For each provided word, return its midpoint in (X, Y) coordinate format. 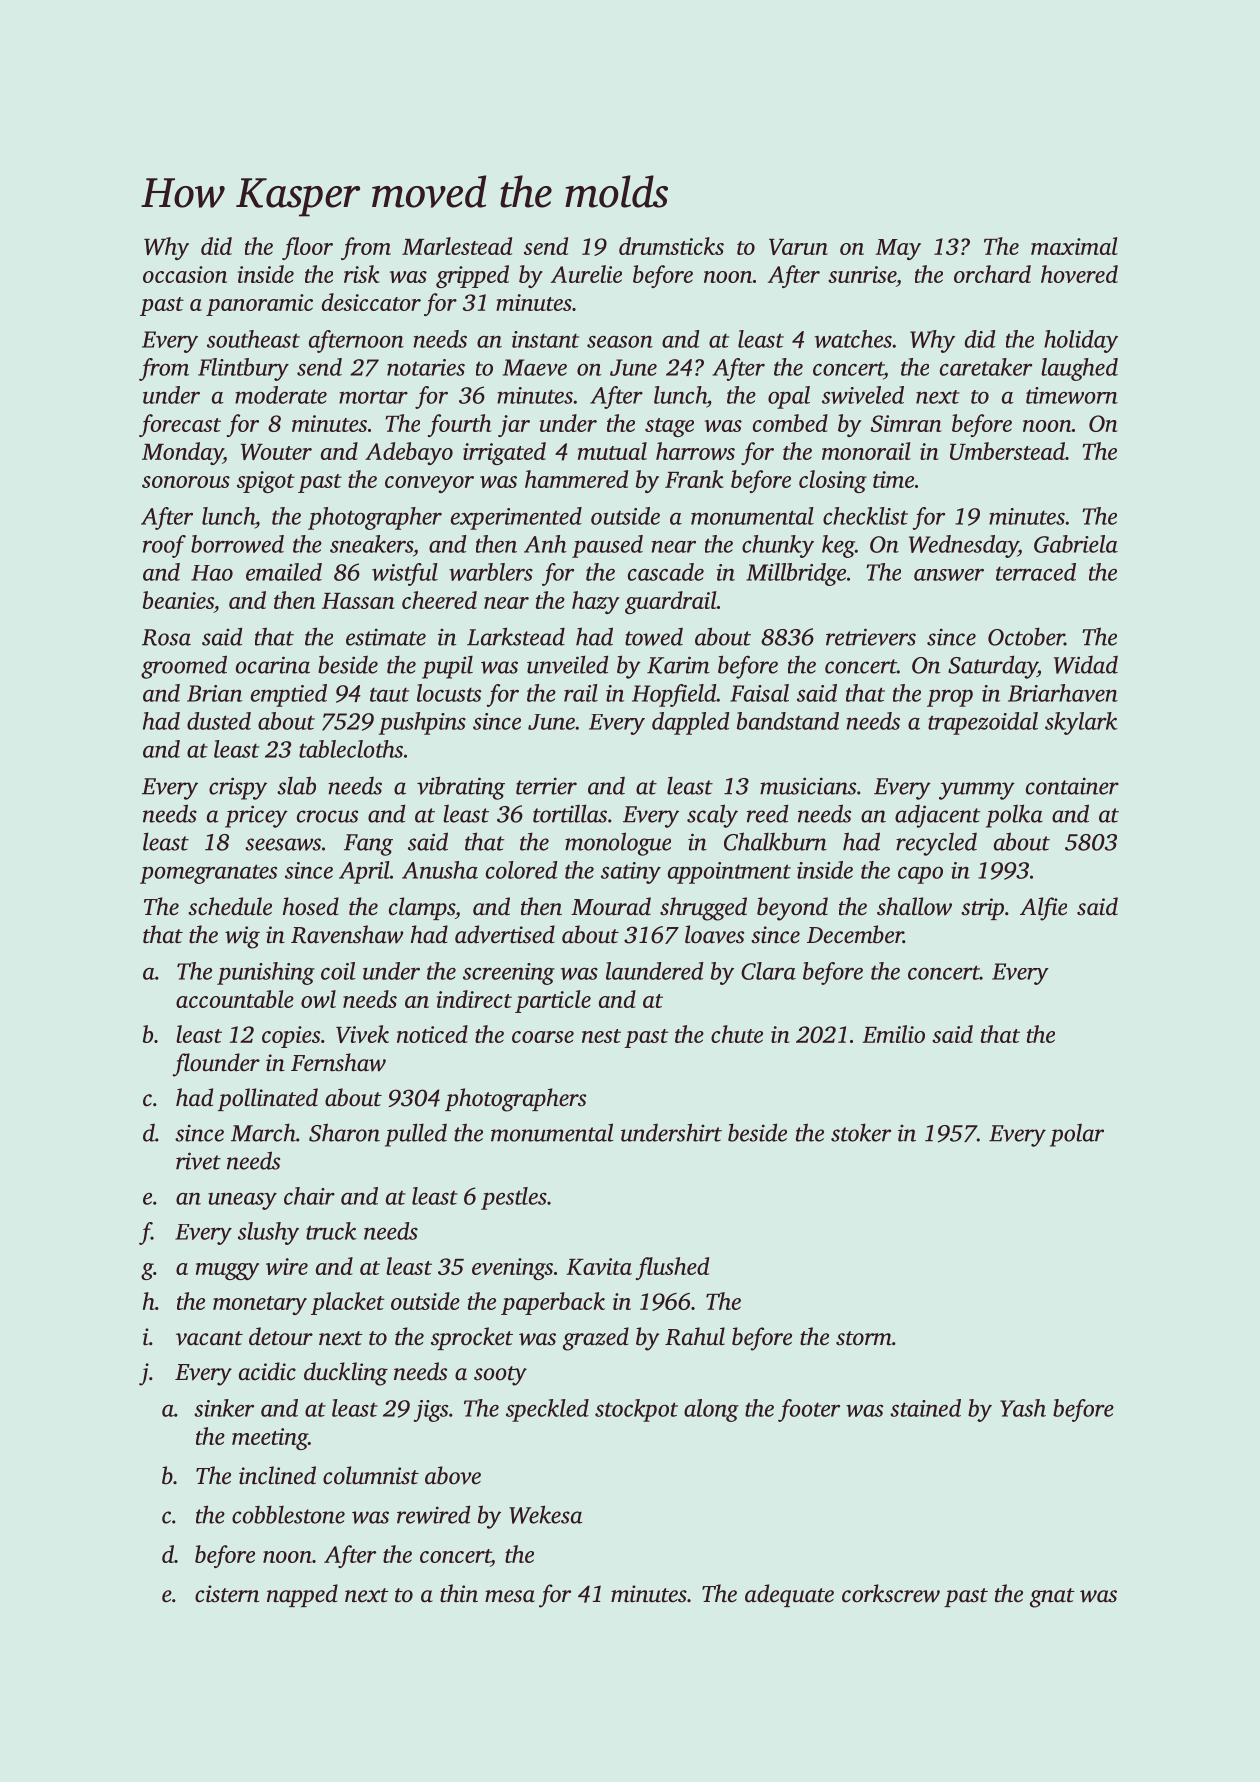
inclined (277, 1475)
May (898, 249)
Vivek (362, 1034)
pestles (514, 1198)
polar (1077, 1135)
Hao (212, 573)
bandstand (788, 721)
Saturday (992, 667)
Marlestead (457, 246)
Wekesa (545, 1514)
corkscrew (891, 1593)
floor (307, 248)
